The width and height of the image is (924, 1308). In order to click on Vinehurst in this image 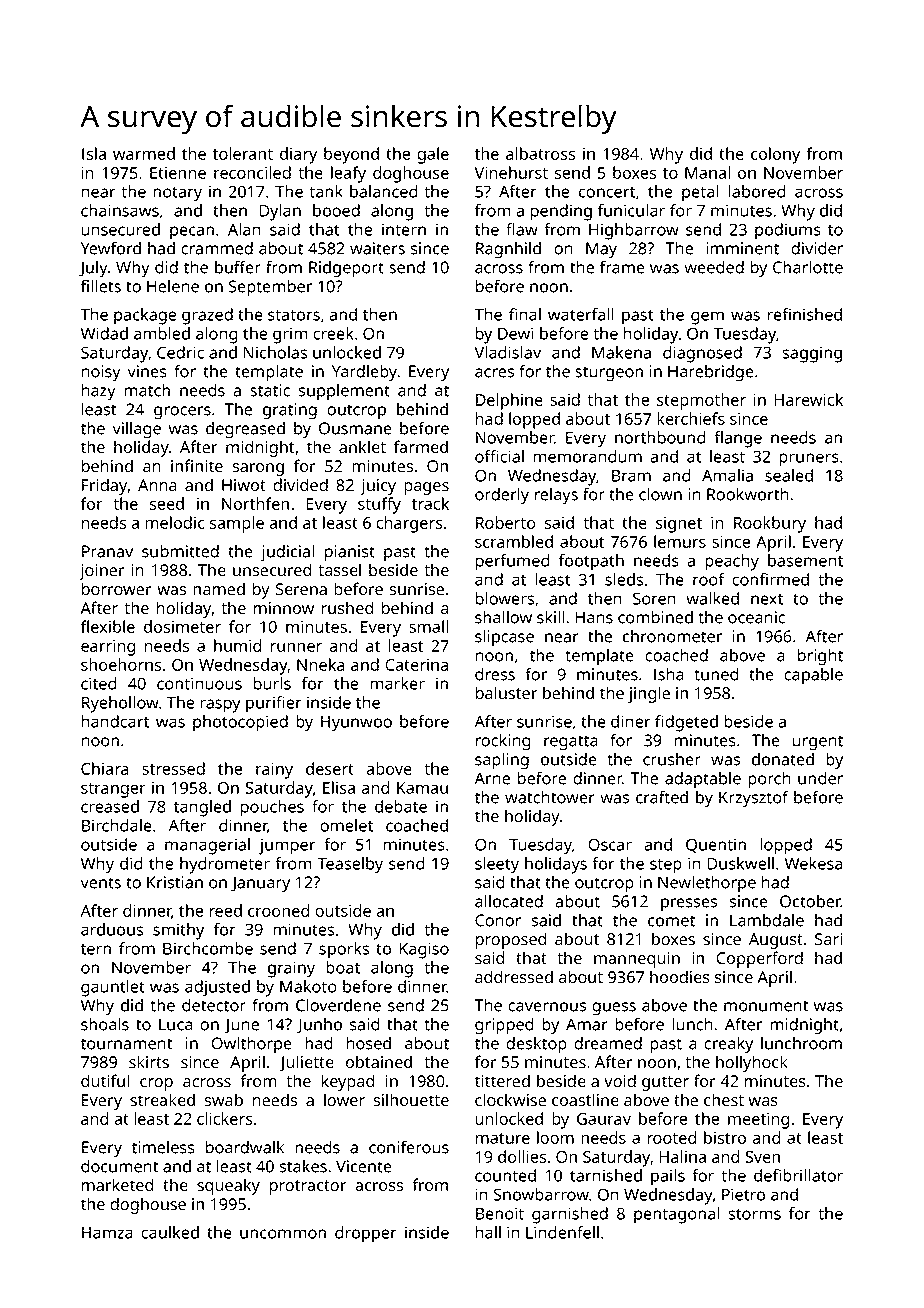, I will do `click(511, 172)`.
